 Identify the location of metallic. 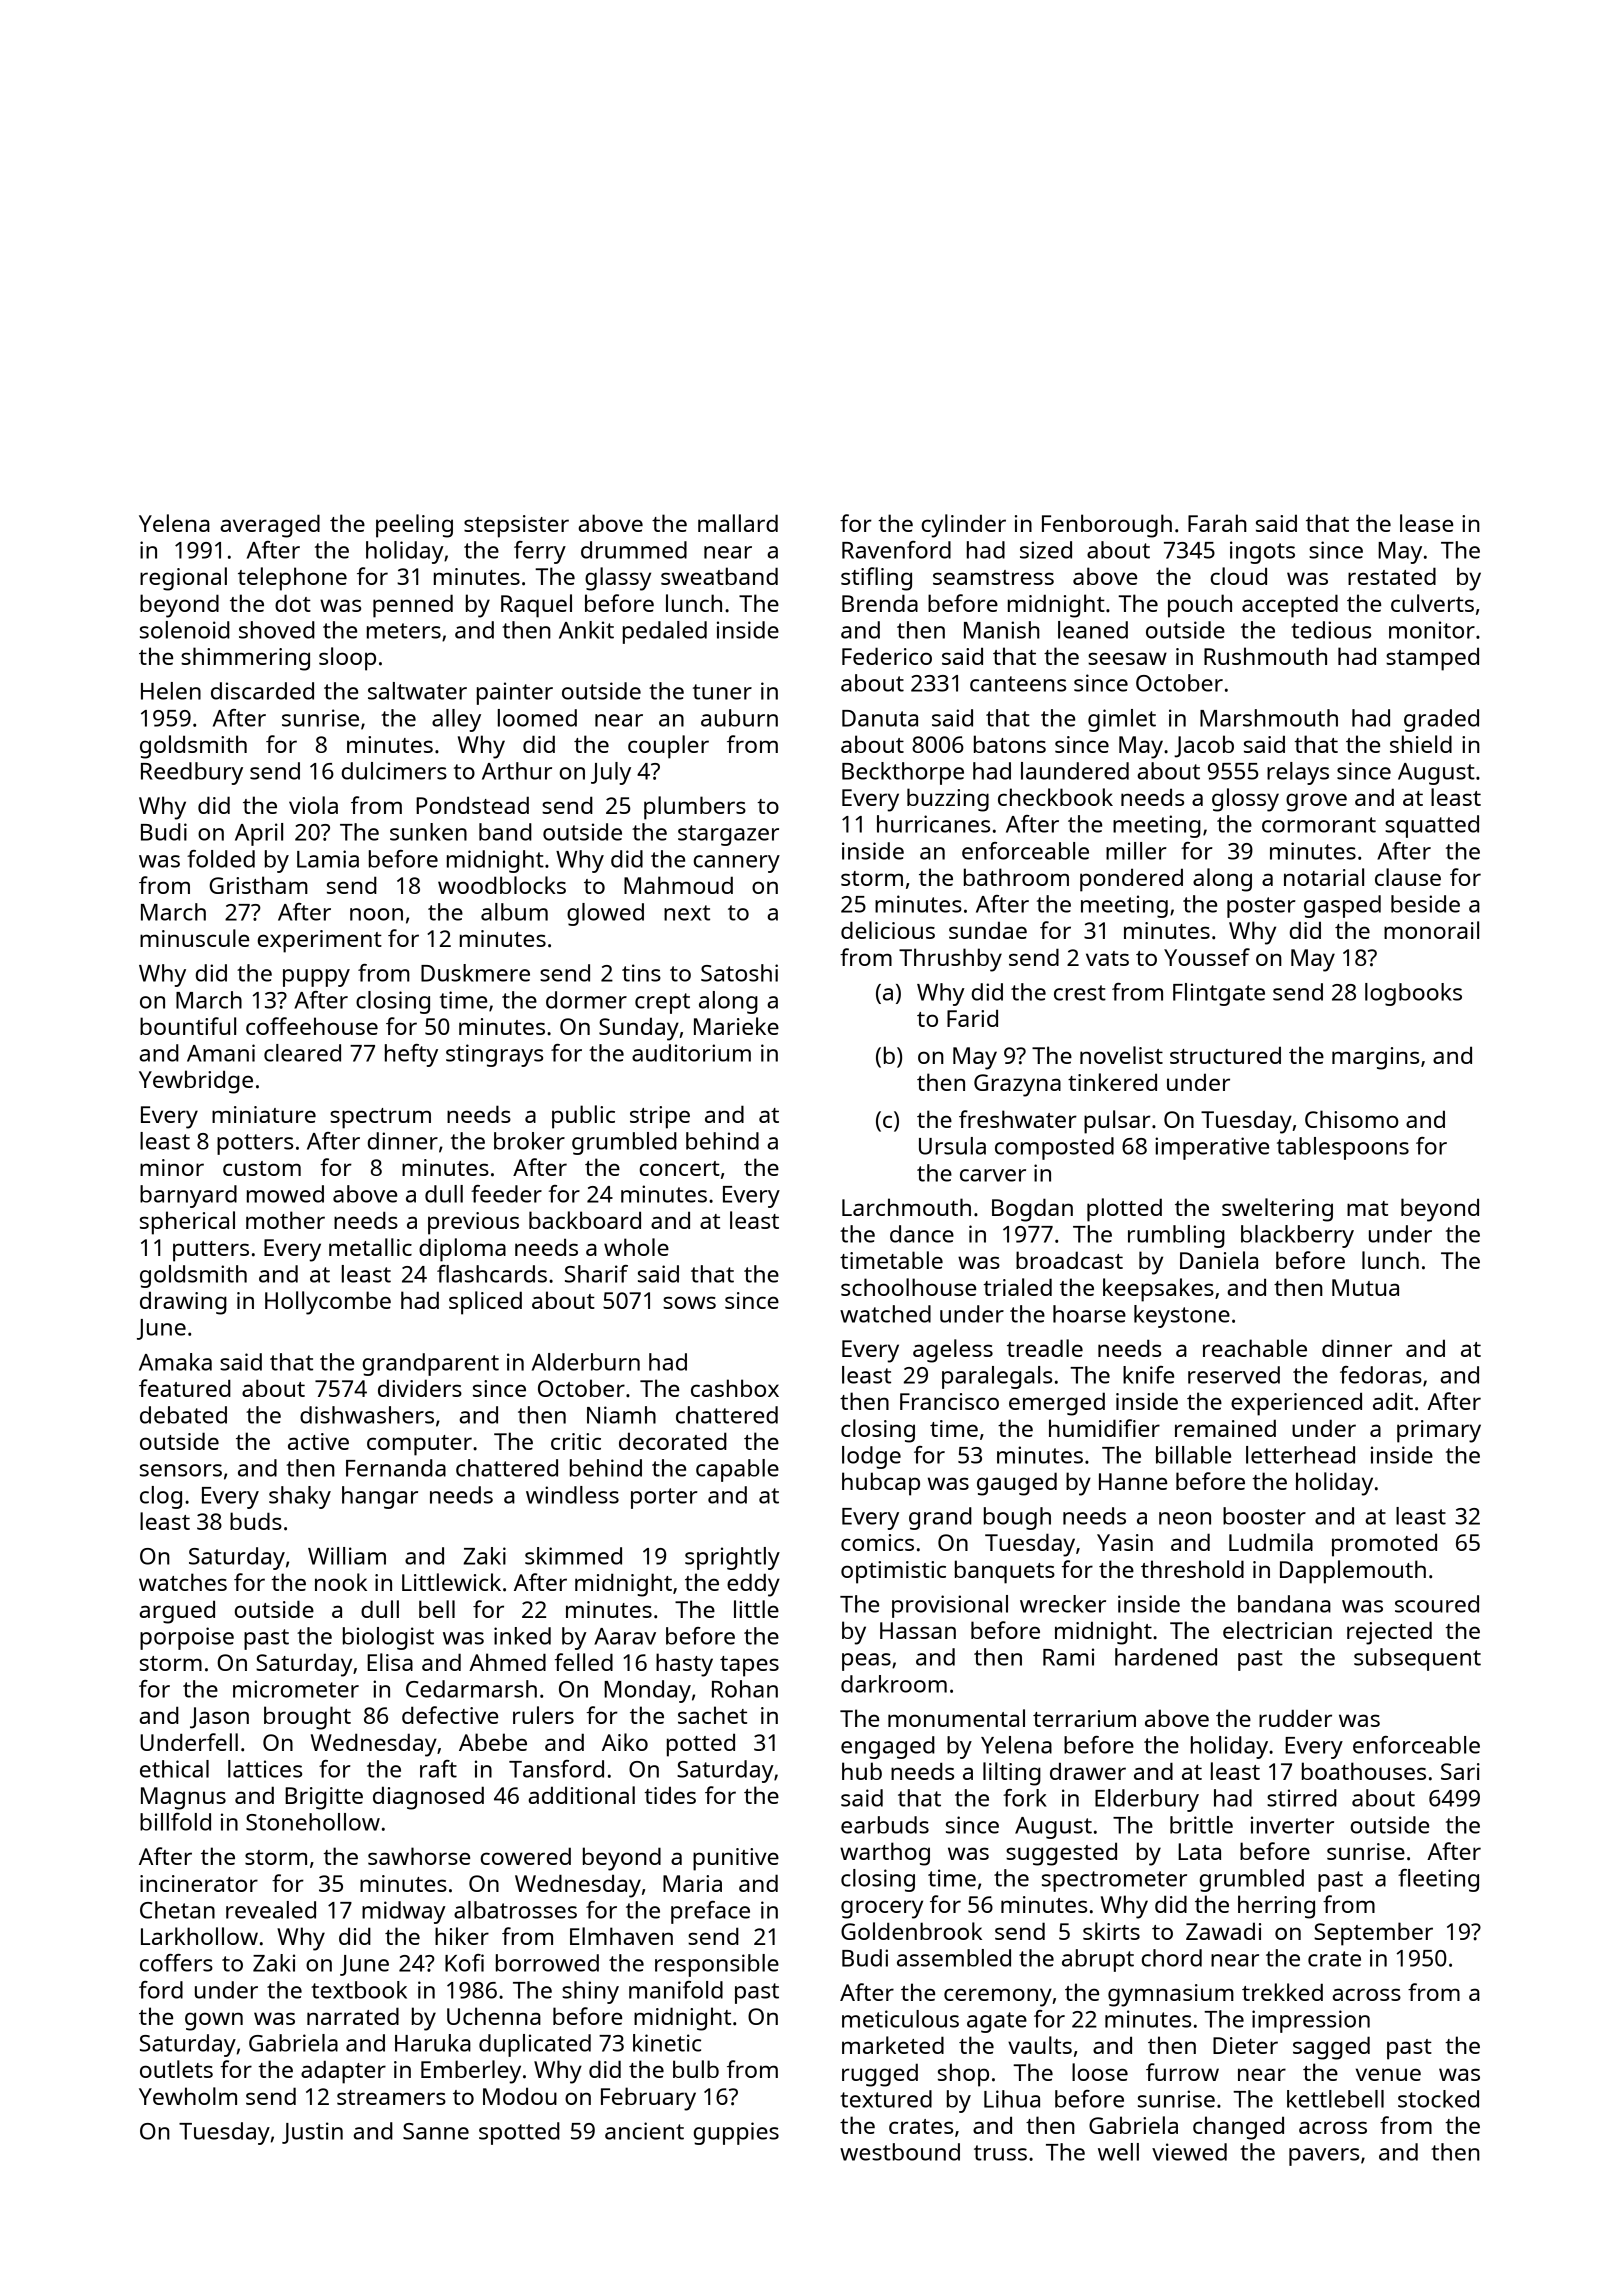
(370, 1247).
